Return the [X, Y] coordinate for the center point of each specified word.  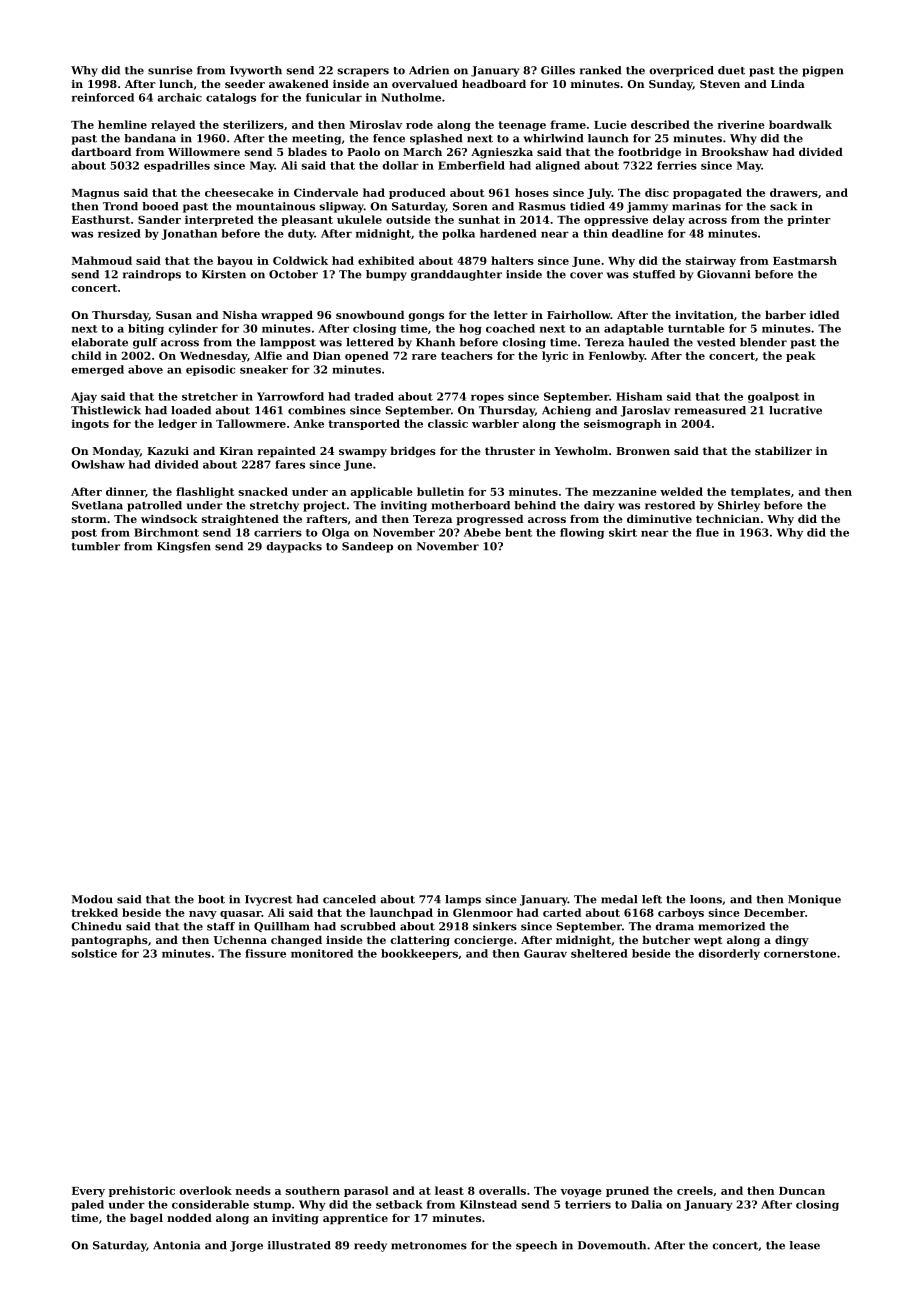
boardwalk [800, 124]
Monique [814, 900]
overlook [206, 1190]
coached [510, 328]
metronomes [429, 1246]
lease [805, 1245]
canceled [349, 899]
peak [801, 356]
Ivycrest [269, 900]
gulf [145, 343]
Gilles [558, 70]
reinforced [103, 97]
